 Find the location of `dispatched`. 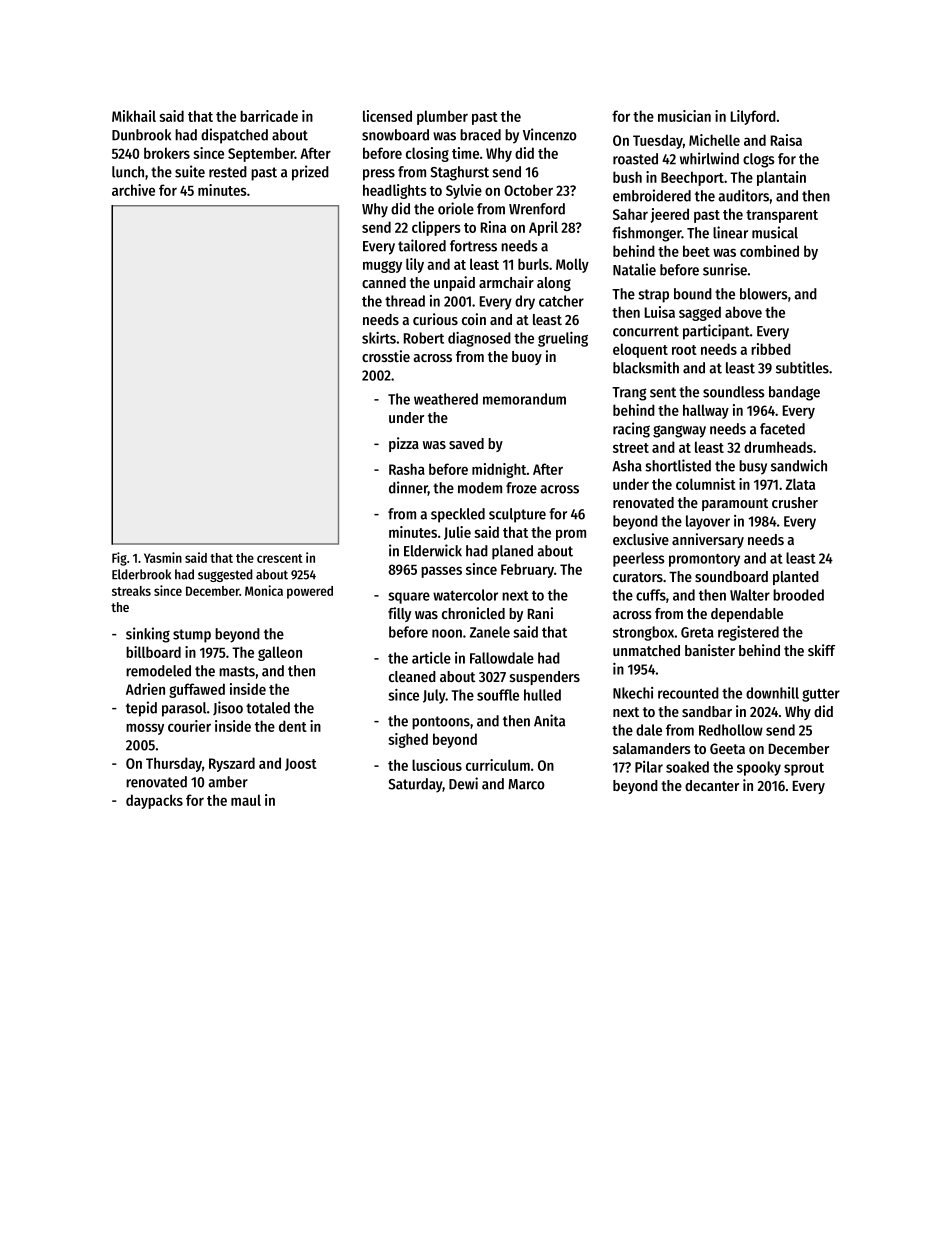

dispatched is located at coordinates (234, 136).
